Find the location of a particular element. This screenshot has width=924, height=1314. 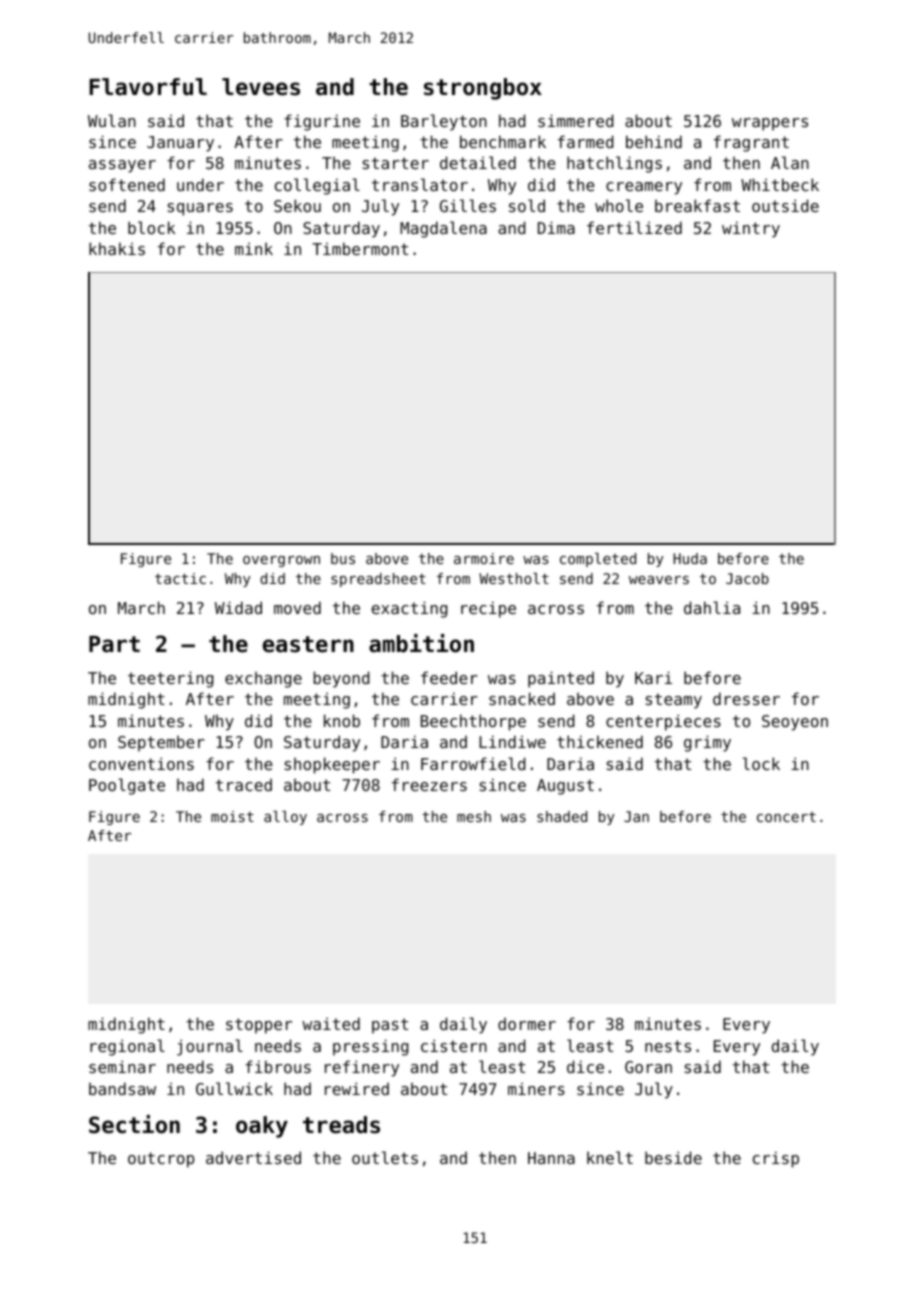

wrappers is located at coordinates (770, 124).
